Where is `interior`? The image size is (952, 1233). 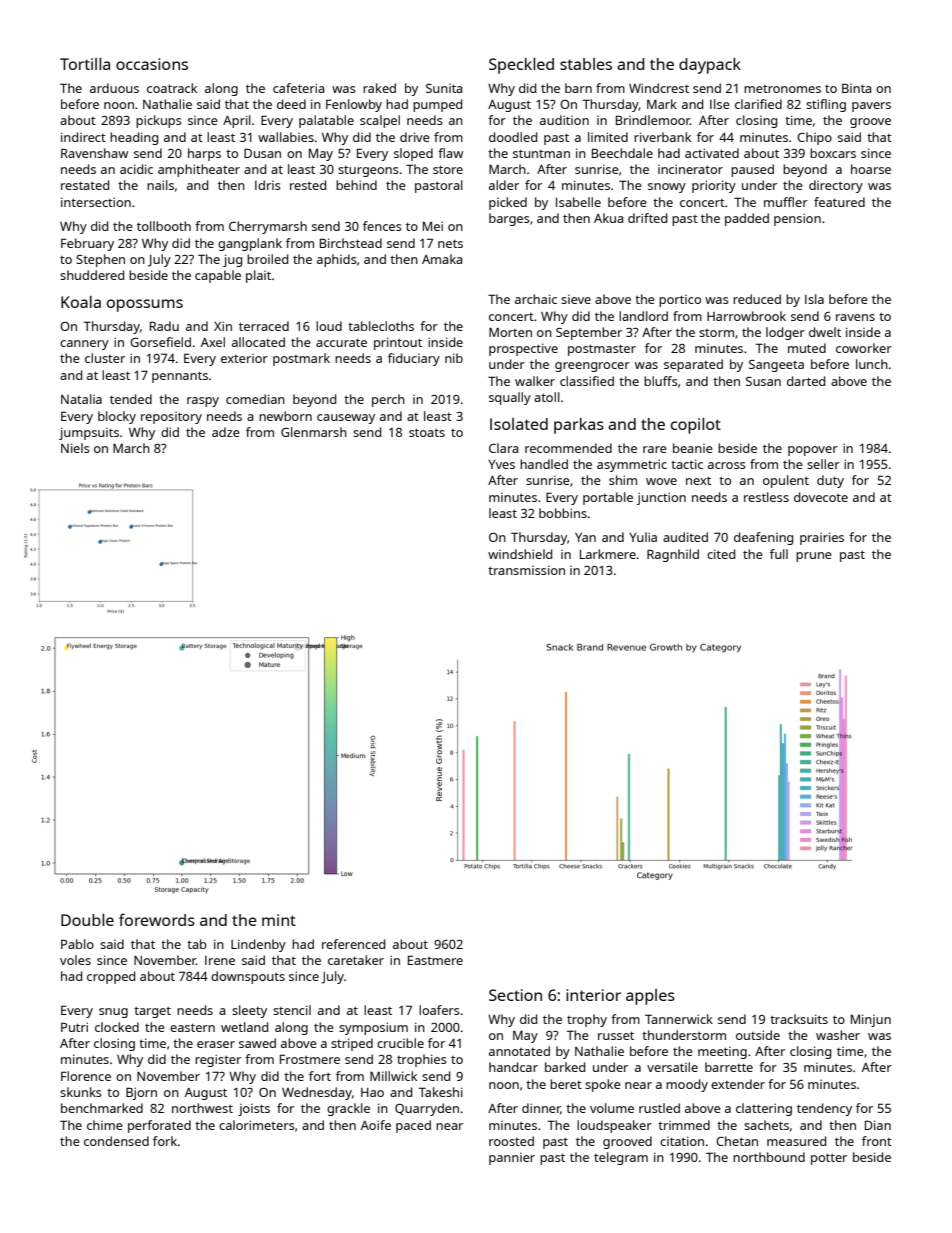
interior is located at coordinates (593, 995).
